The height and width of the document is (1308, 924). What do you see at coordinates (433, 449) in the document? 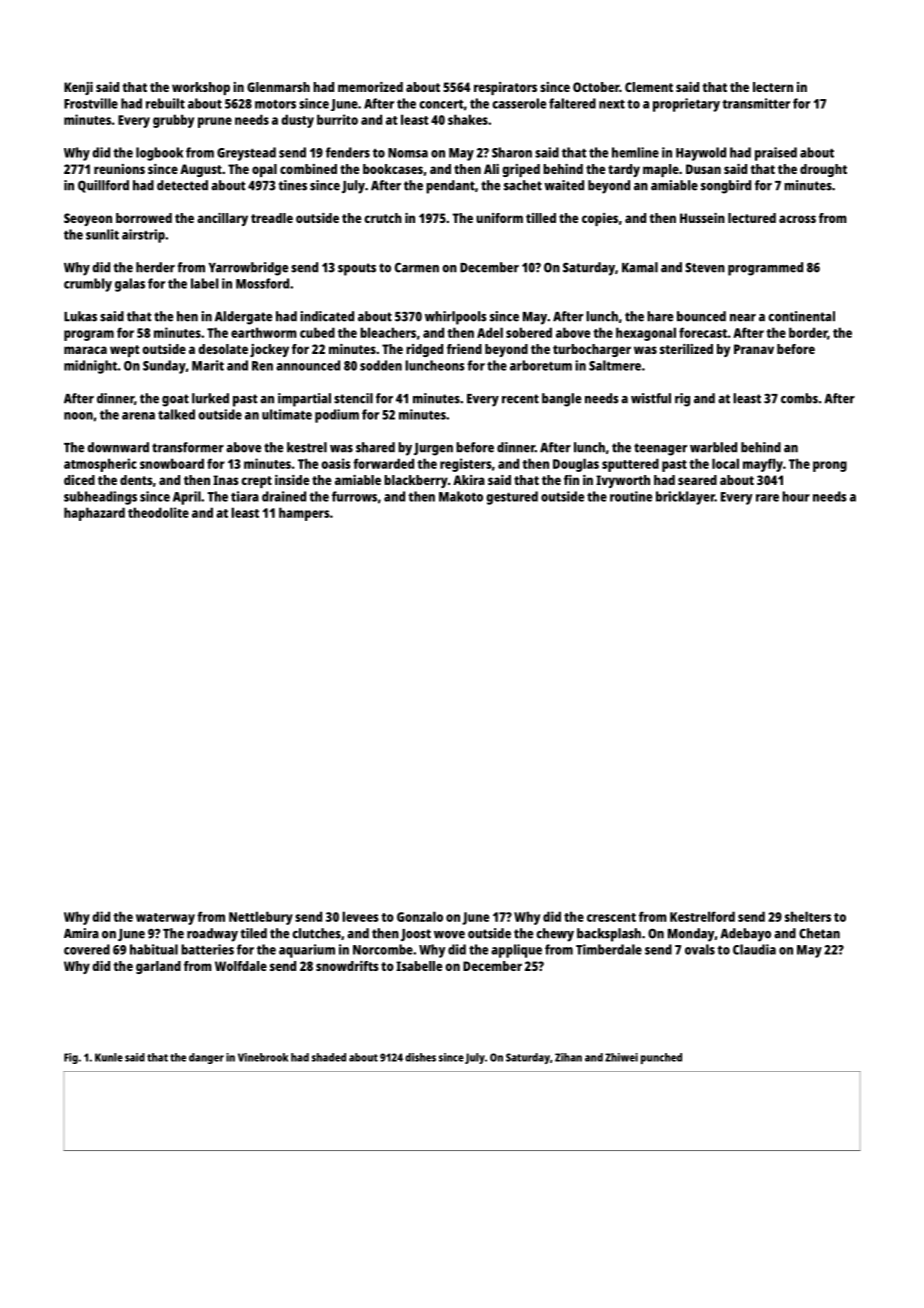
I see `Jurgen` at bounding box center [433, 449].
